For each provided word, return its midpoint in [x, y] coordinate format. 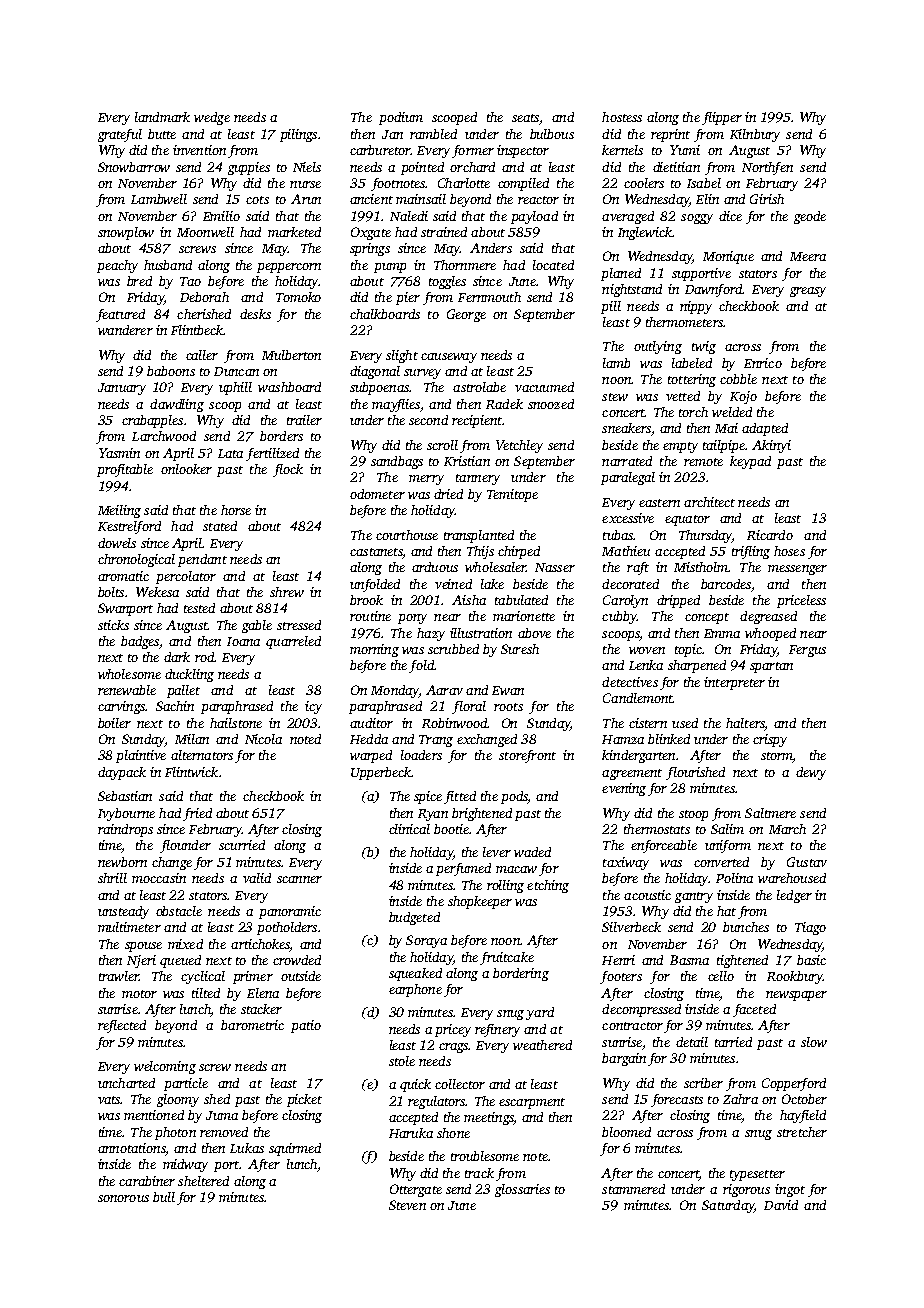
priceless [801, 601]
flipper [722, 118]
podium [401, 118]
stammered [633, 1189]
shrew [287, 592]
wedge [212, 118]
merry [426, 480]
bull [164, 1197]
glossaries [522, 1190]
